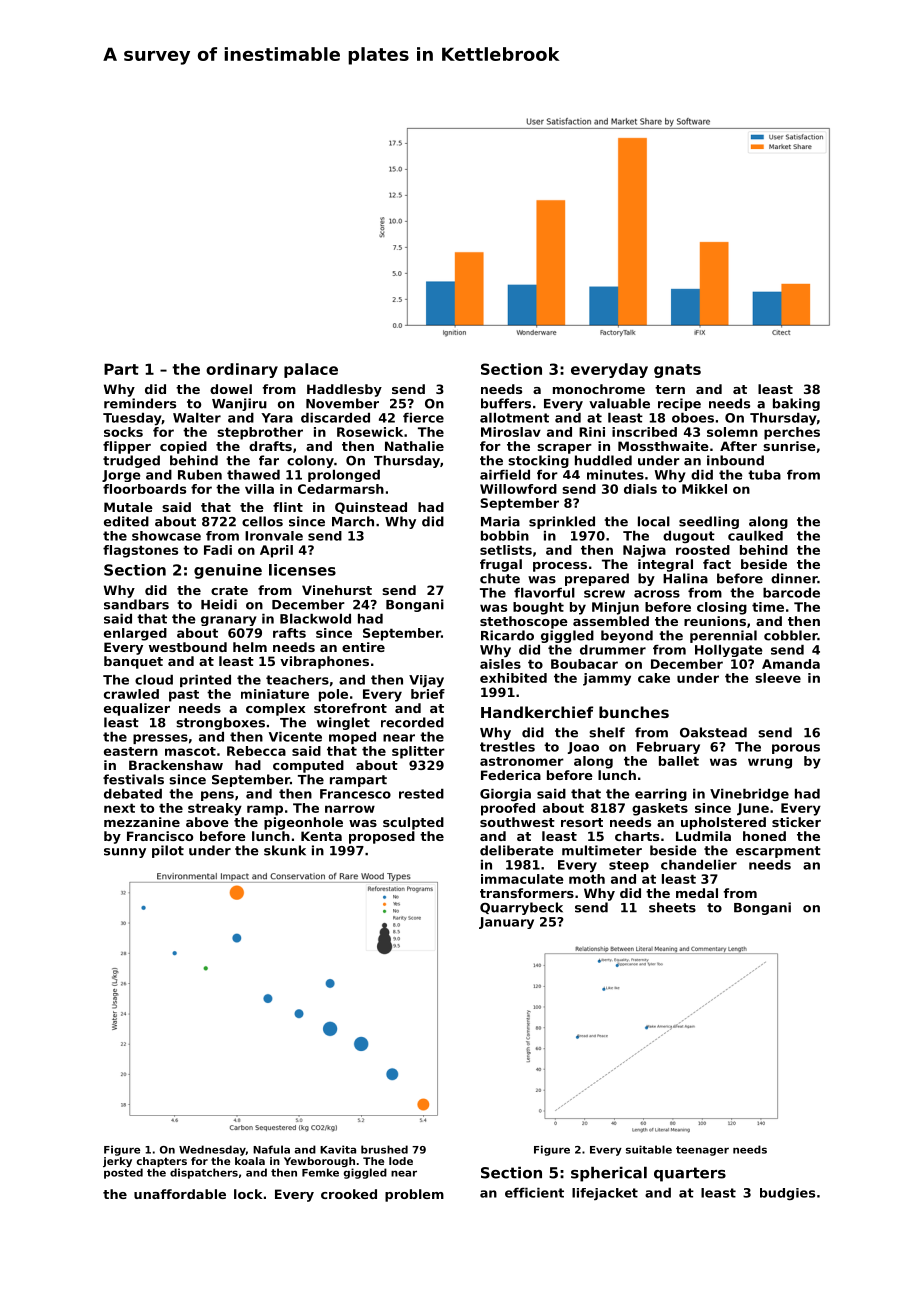 The width and height of the document is (924, 1308). What do you see at coordinates (713, 732) in the document?
I see `Oakstead` at bounding box center [713, 732].
